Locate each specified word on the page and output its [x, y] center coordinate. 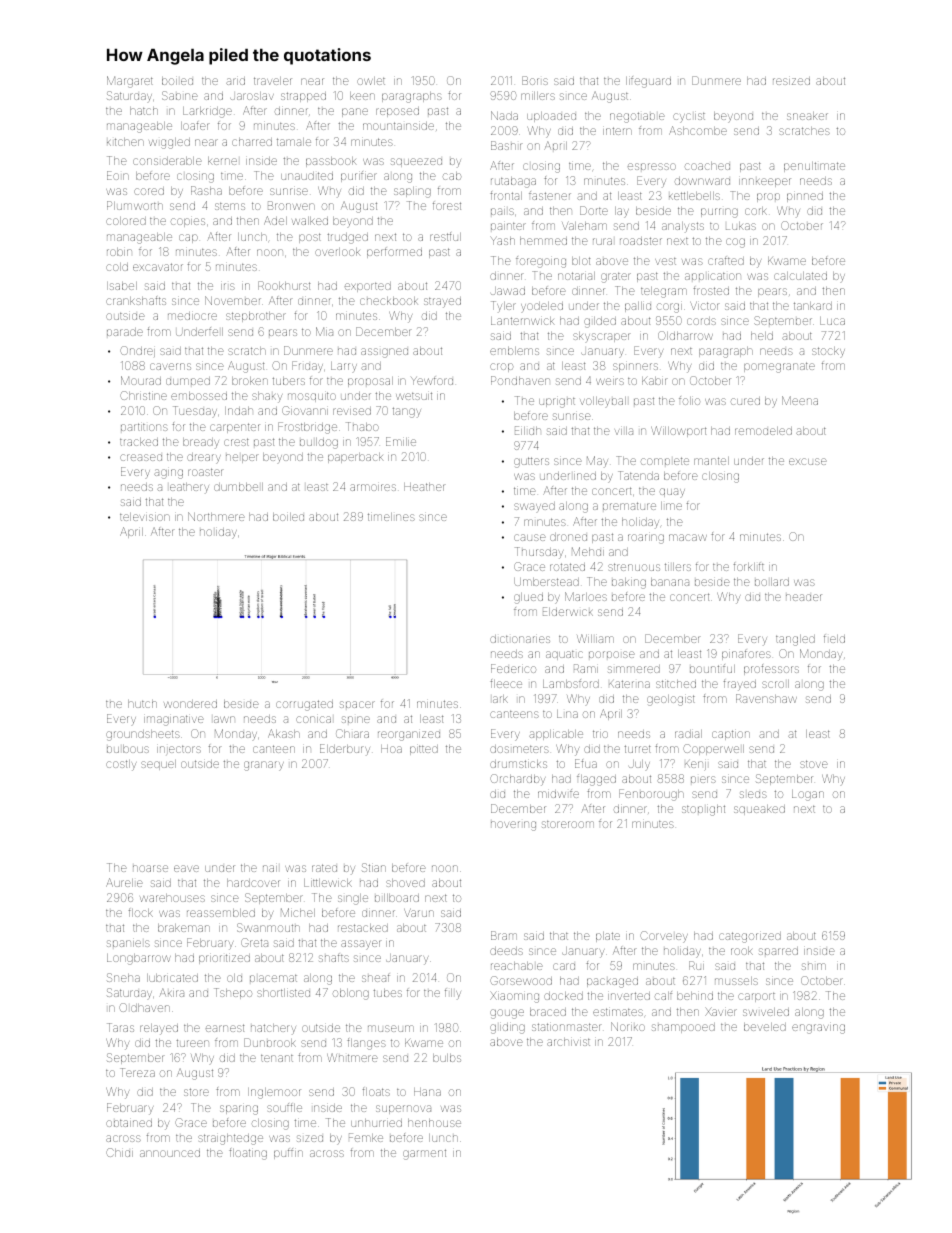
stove [813, 764]
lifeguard [648, 82]
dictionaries [520, 639]
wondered [190, 704]
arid [235, 81]
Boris [535, 80]
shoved [405, 883]
